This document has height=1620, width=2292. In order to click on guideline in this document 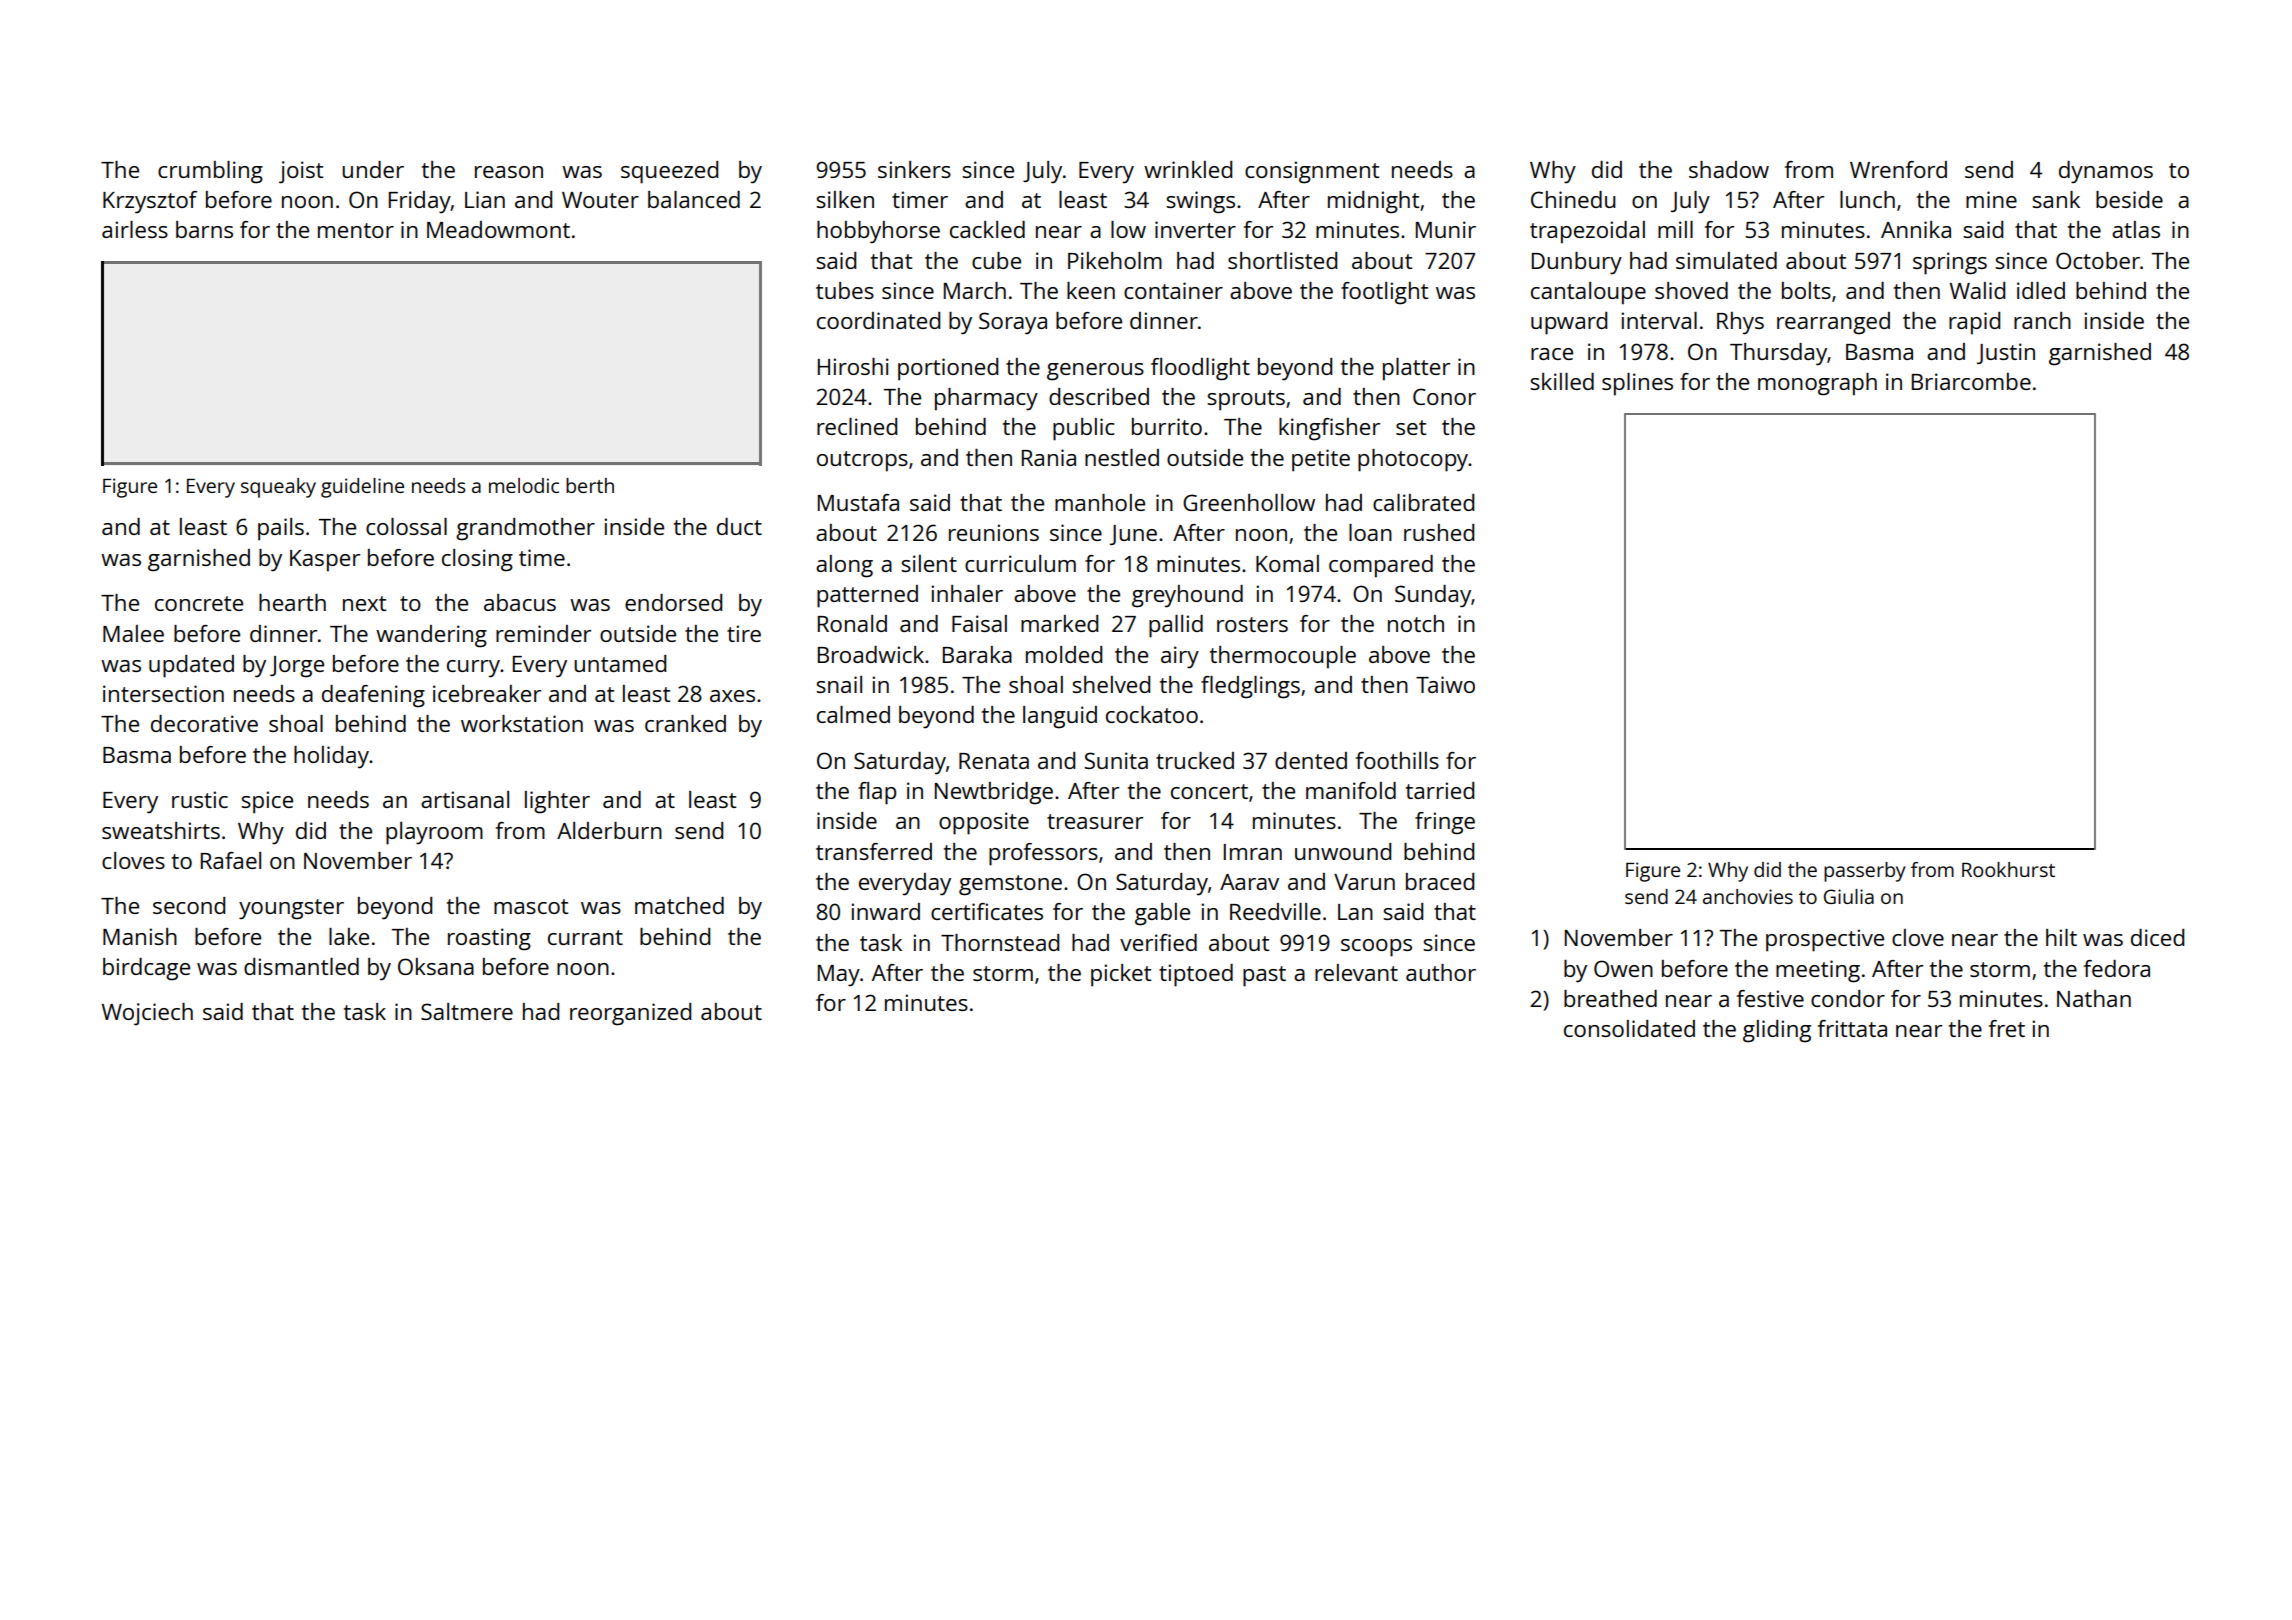, I will do `click(362, 488)`.
